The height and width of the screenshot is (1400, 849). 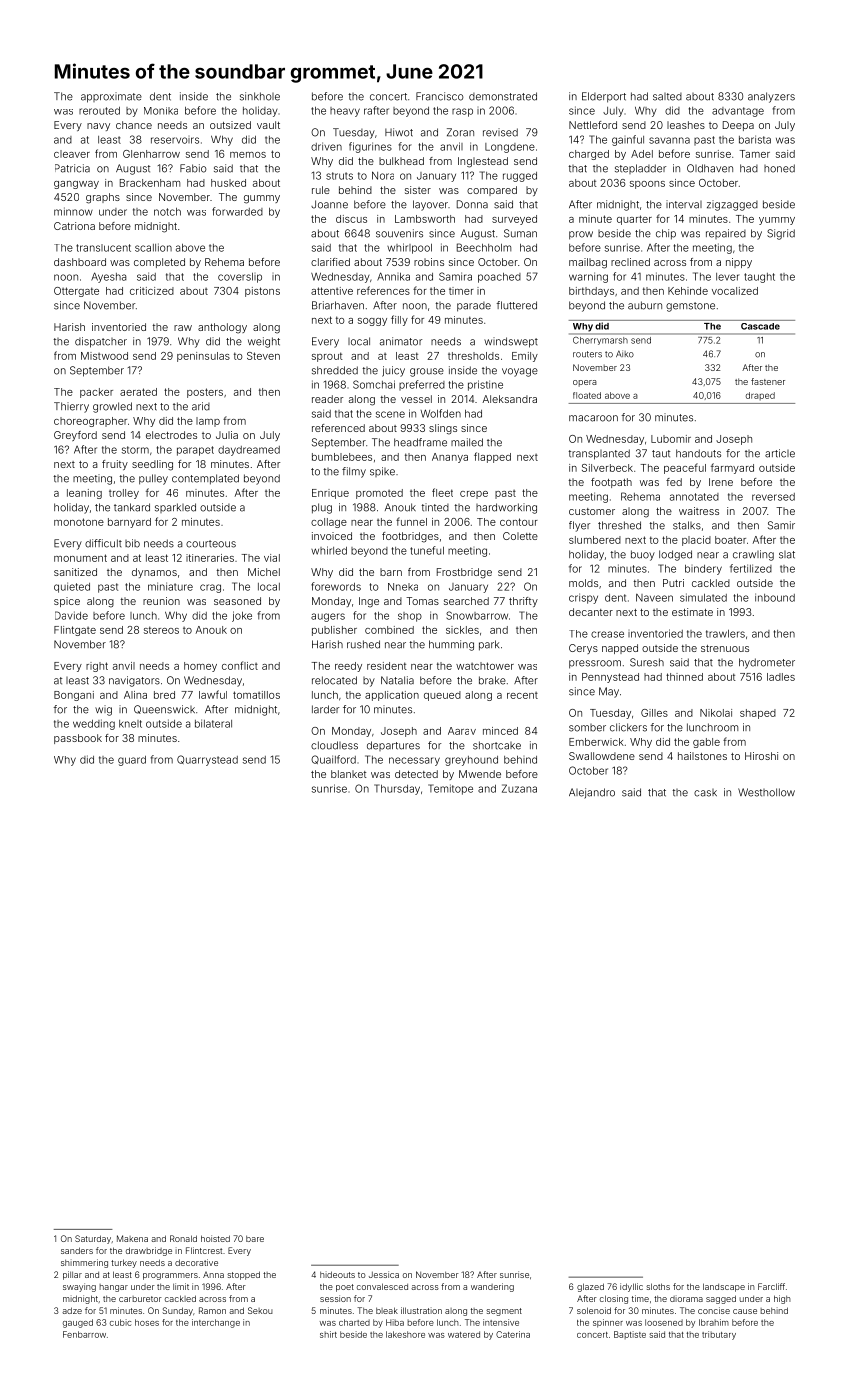 What do you see at coordinates (771, 1286) in the screenshot?
I see `Farcliff` at bounding box center [771, 1286].
